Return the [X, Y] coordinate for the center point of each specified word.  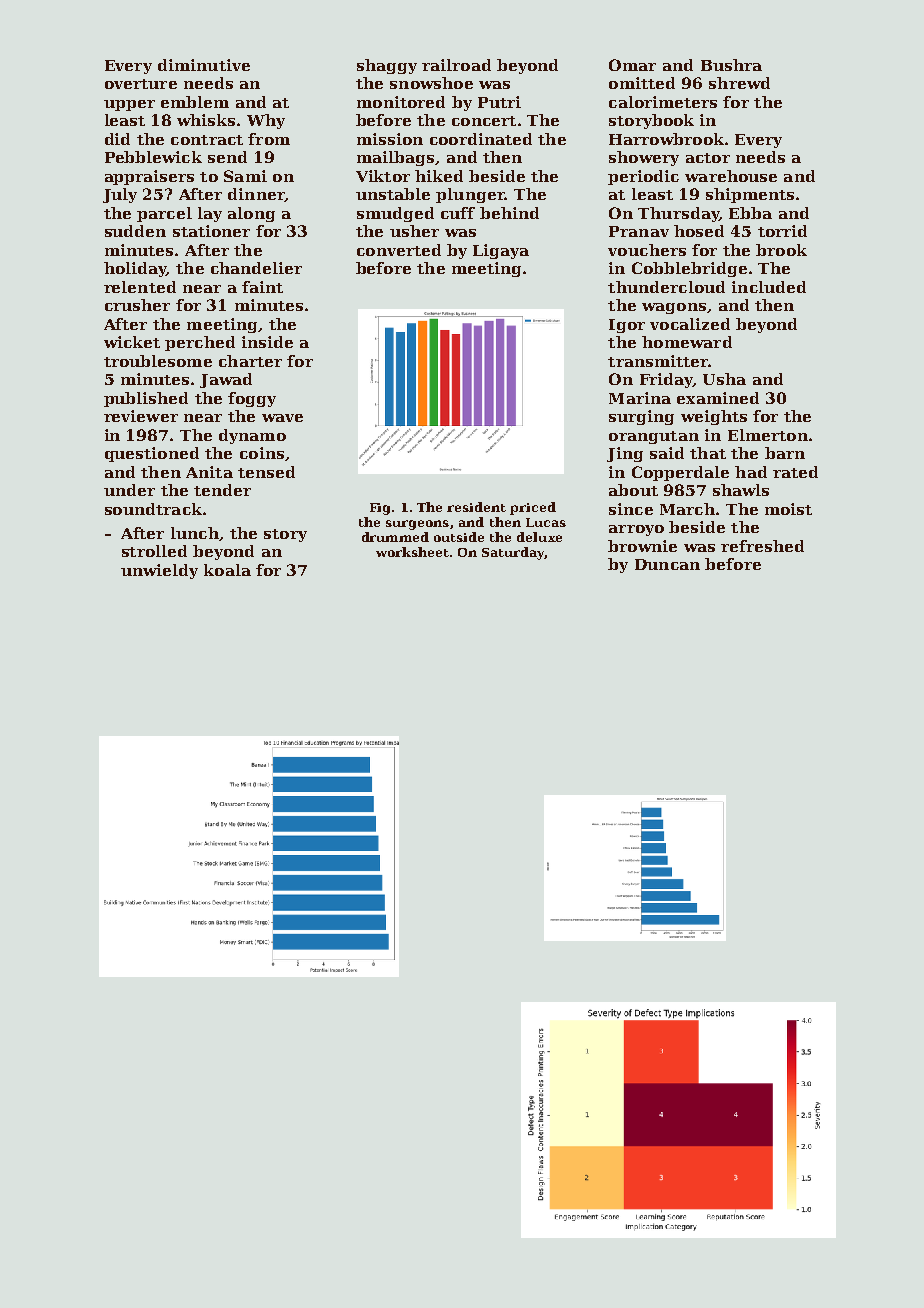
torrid [782, 231]
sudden [135, 231]
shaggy [387, 66]
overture [141, 84]
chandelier [256, 268]
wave [282, 418]
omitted [642, 83]
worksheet [412, 552]
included [769, 287]
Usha [724, 379]
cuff [458, 213]
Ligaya [501, 251]
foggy [252, 399]
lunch [195, 533]
